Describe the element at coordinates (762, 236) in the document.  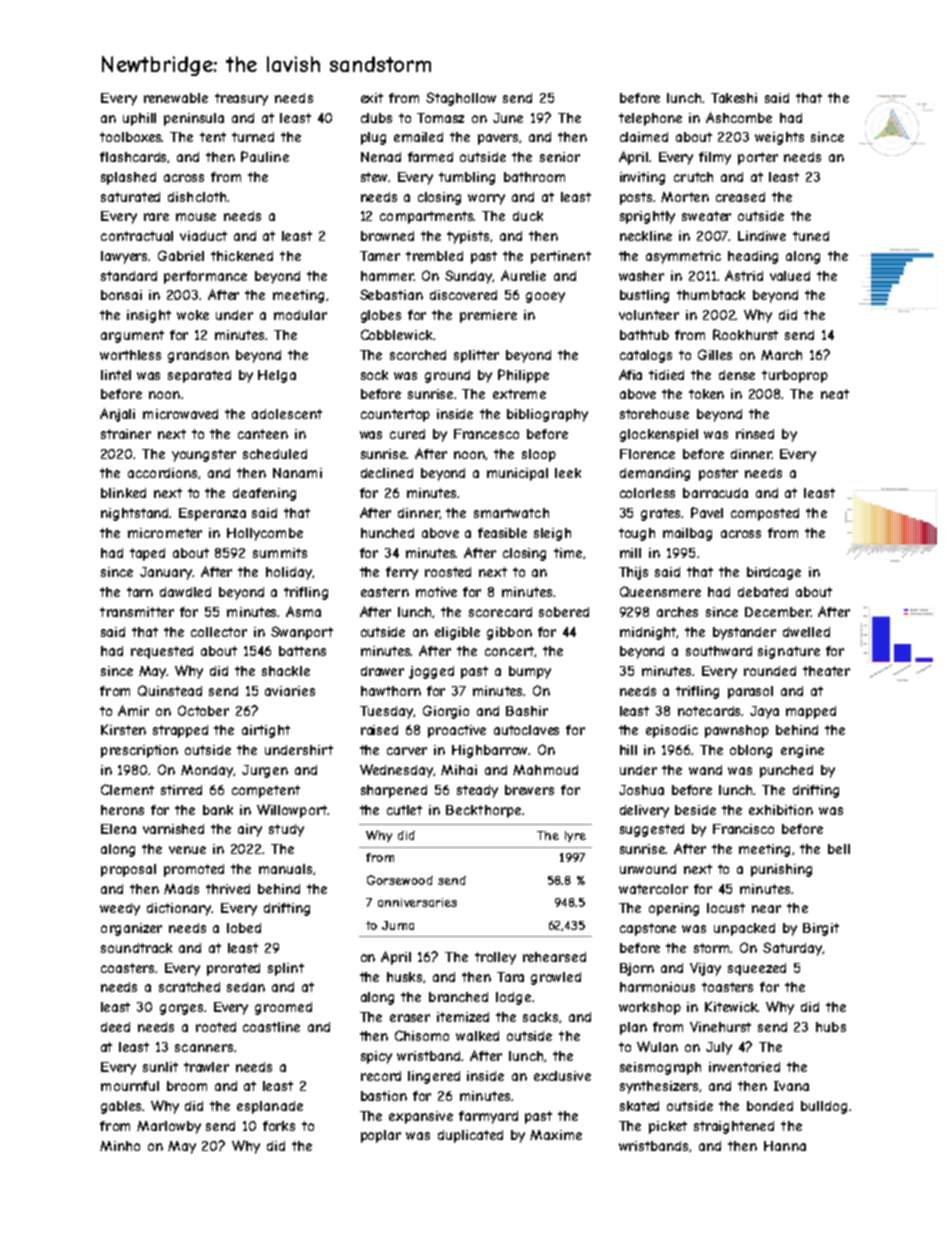
I see `Lindiwe` at that location.
